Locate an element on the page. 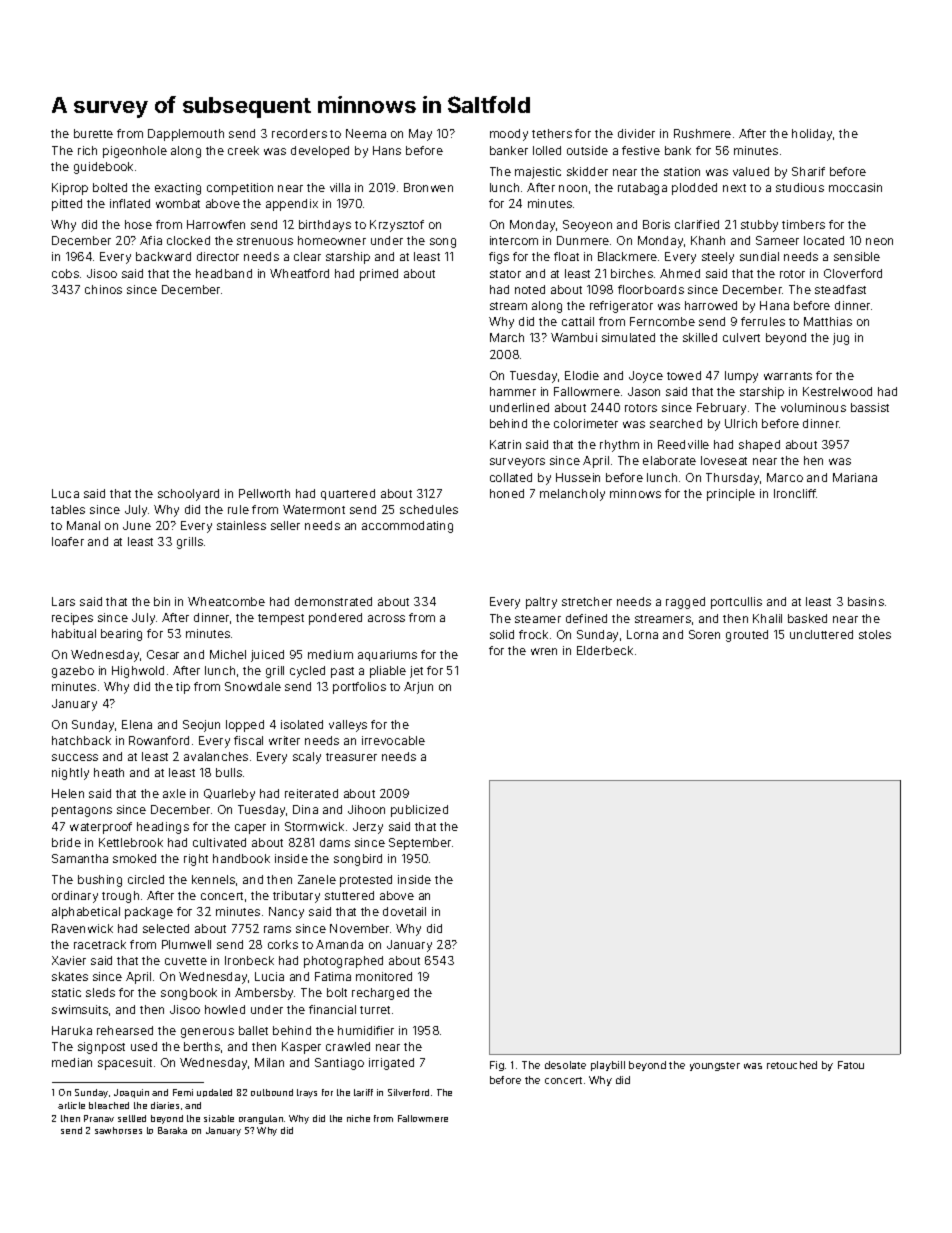 The height and width of the document is (1233, 952). hammer is located at coordinates (513, 391).
